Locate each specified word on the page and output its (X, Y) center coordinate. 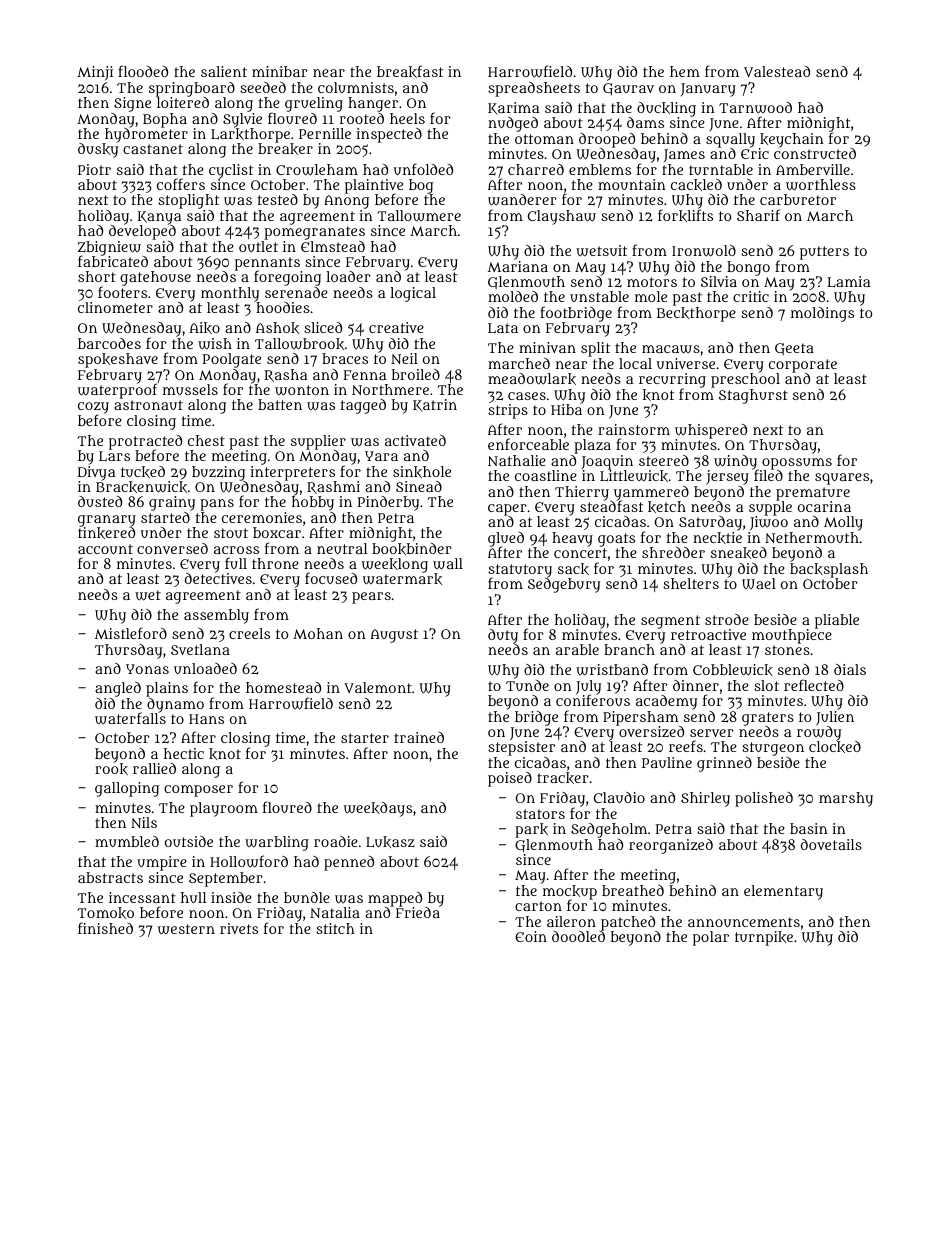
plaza (592, 446)
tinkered (106, 533)
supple (770, 508)
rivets (239, 928)
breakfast (410, 71)
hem (685, 71)
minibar (280, 71)
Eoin (531, 936)
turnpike (764, 938)
